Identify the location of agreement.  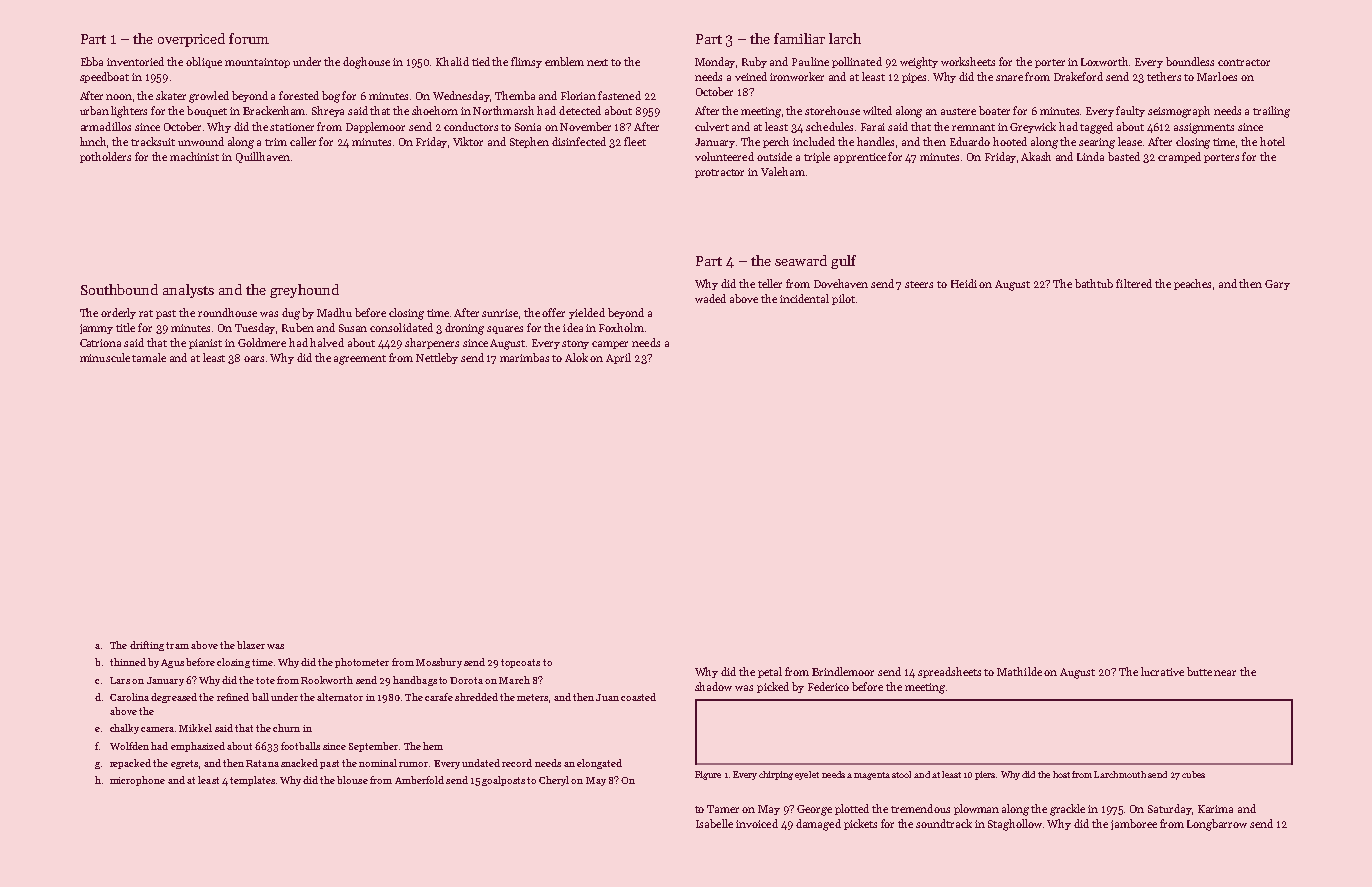
(360, 360).
